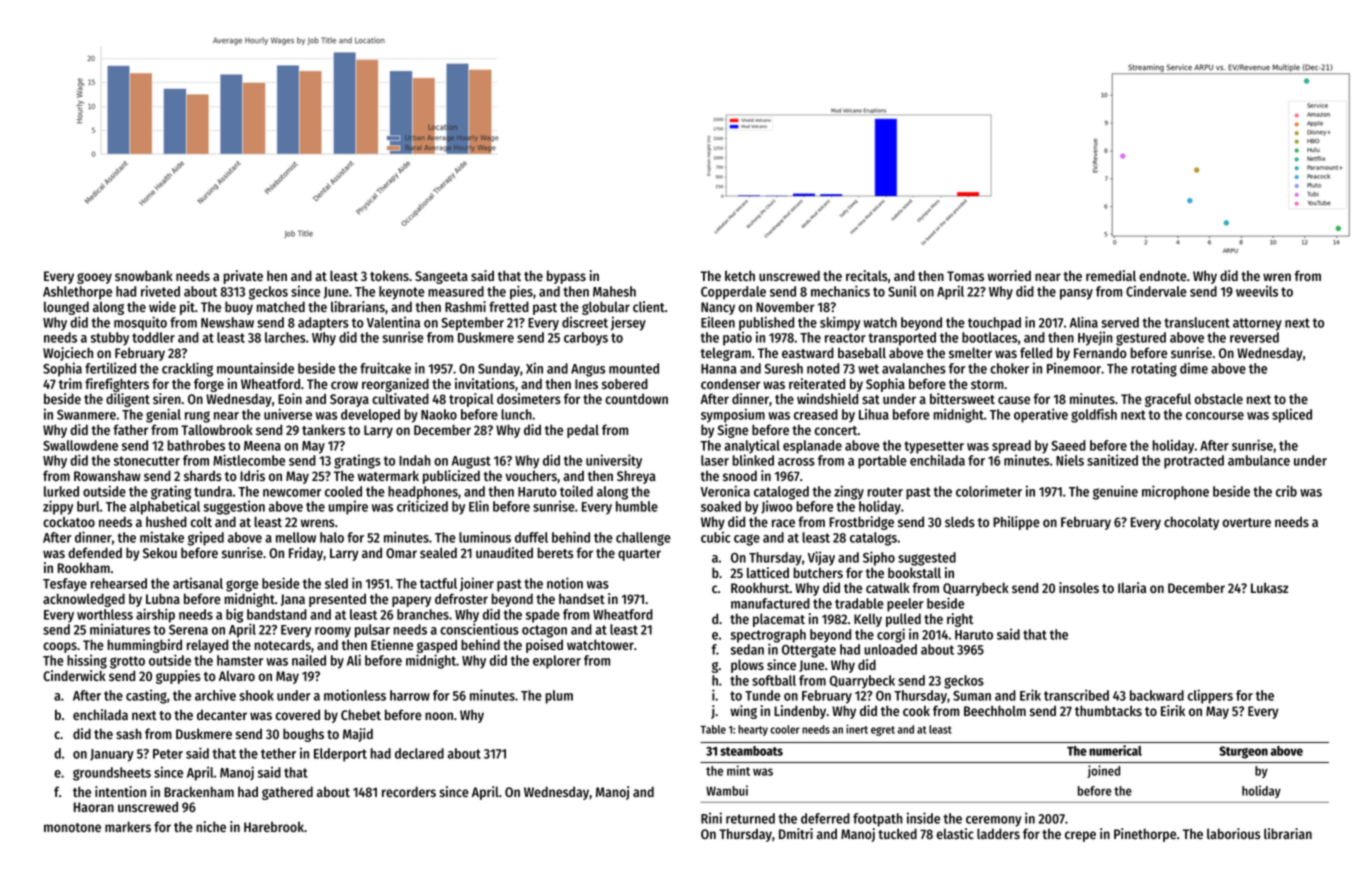 This screenshot has width=1372, height=887. I want to click on Tunde, so click(762, 695).
